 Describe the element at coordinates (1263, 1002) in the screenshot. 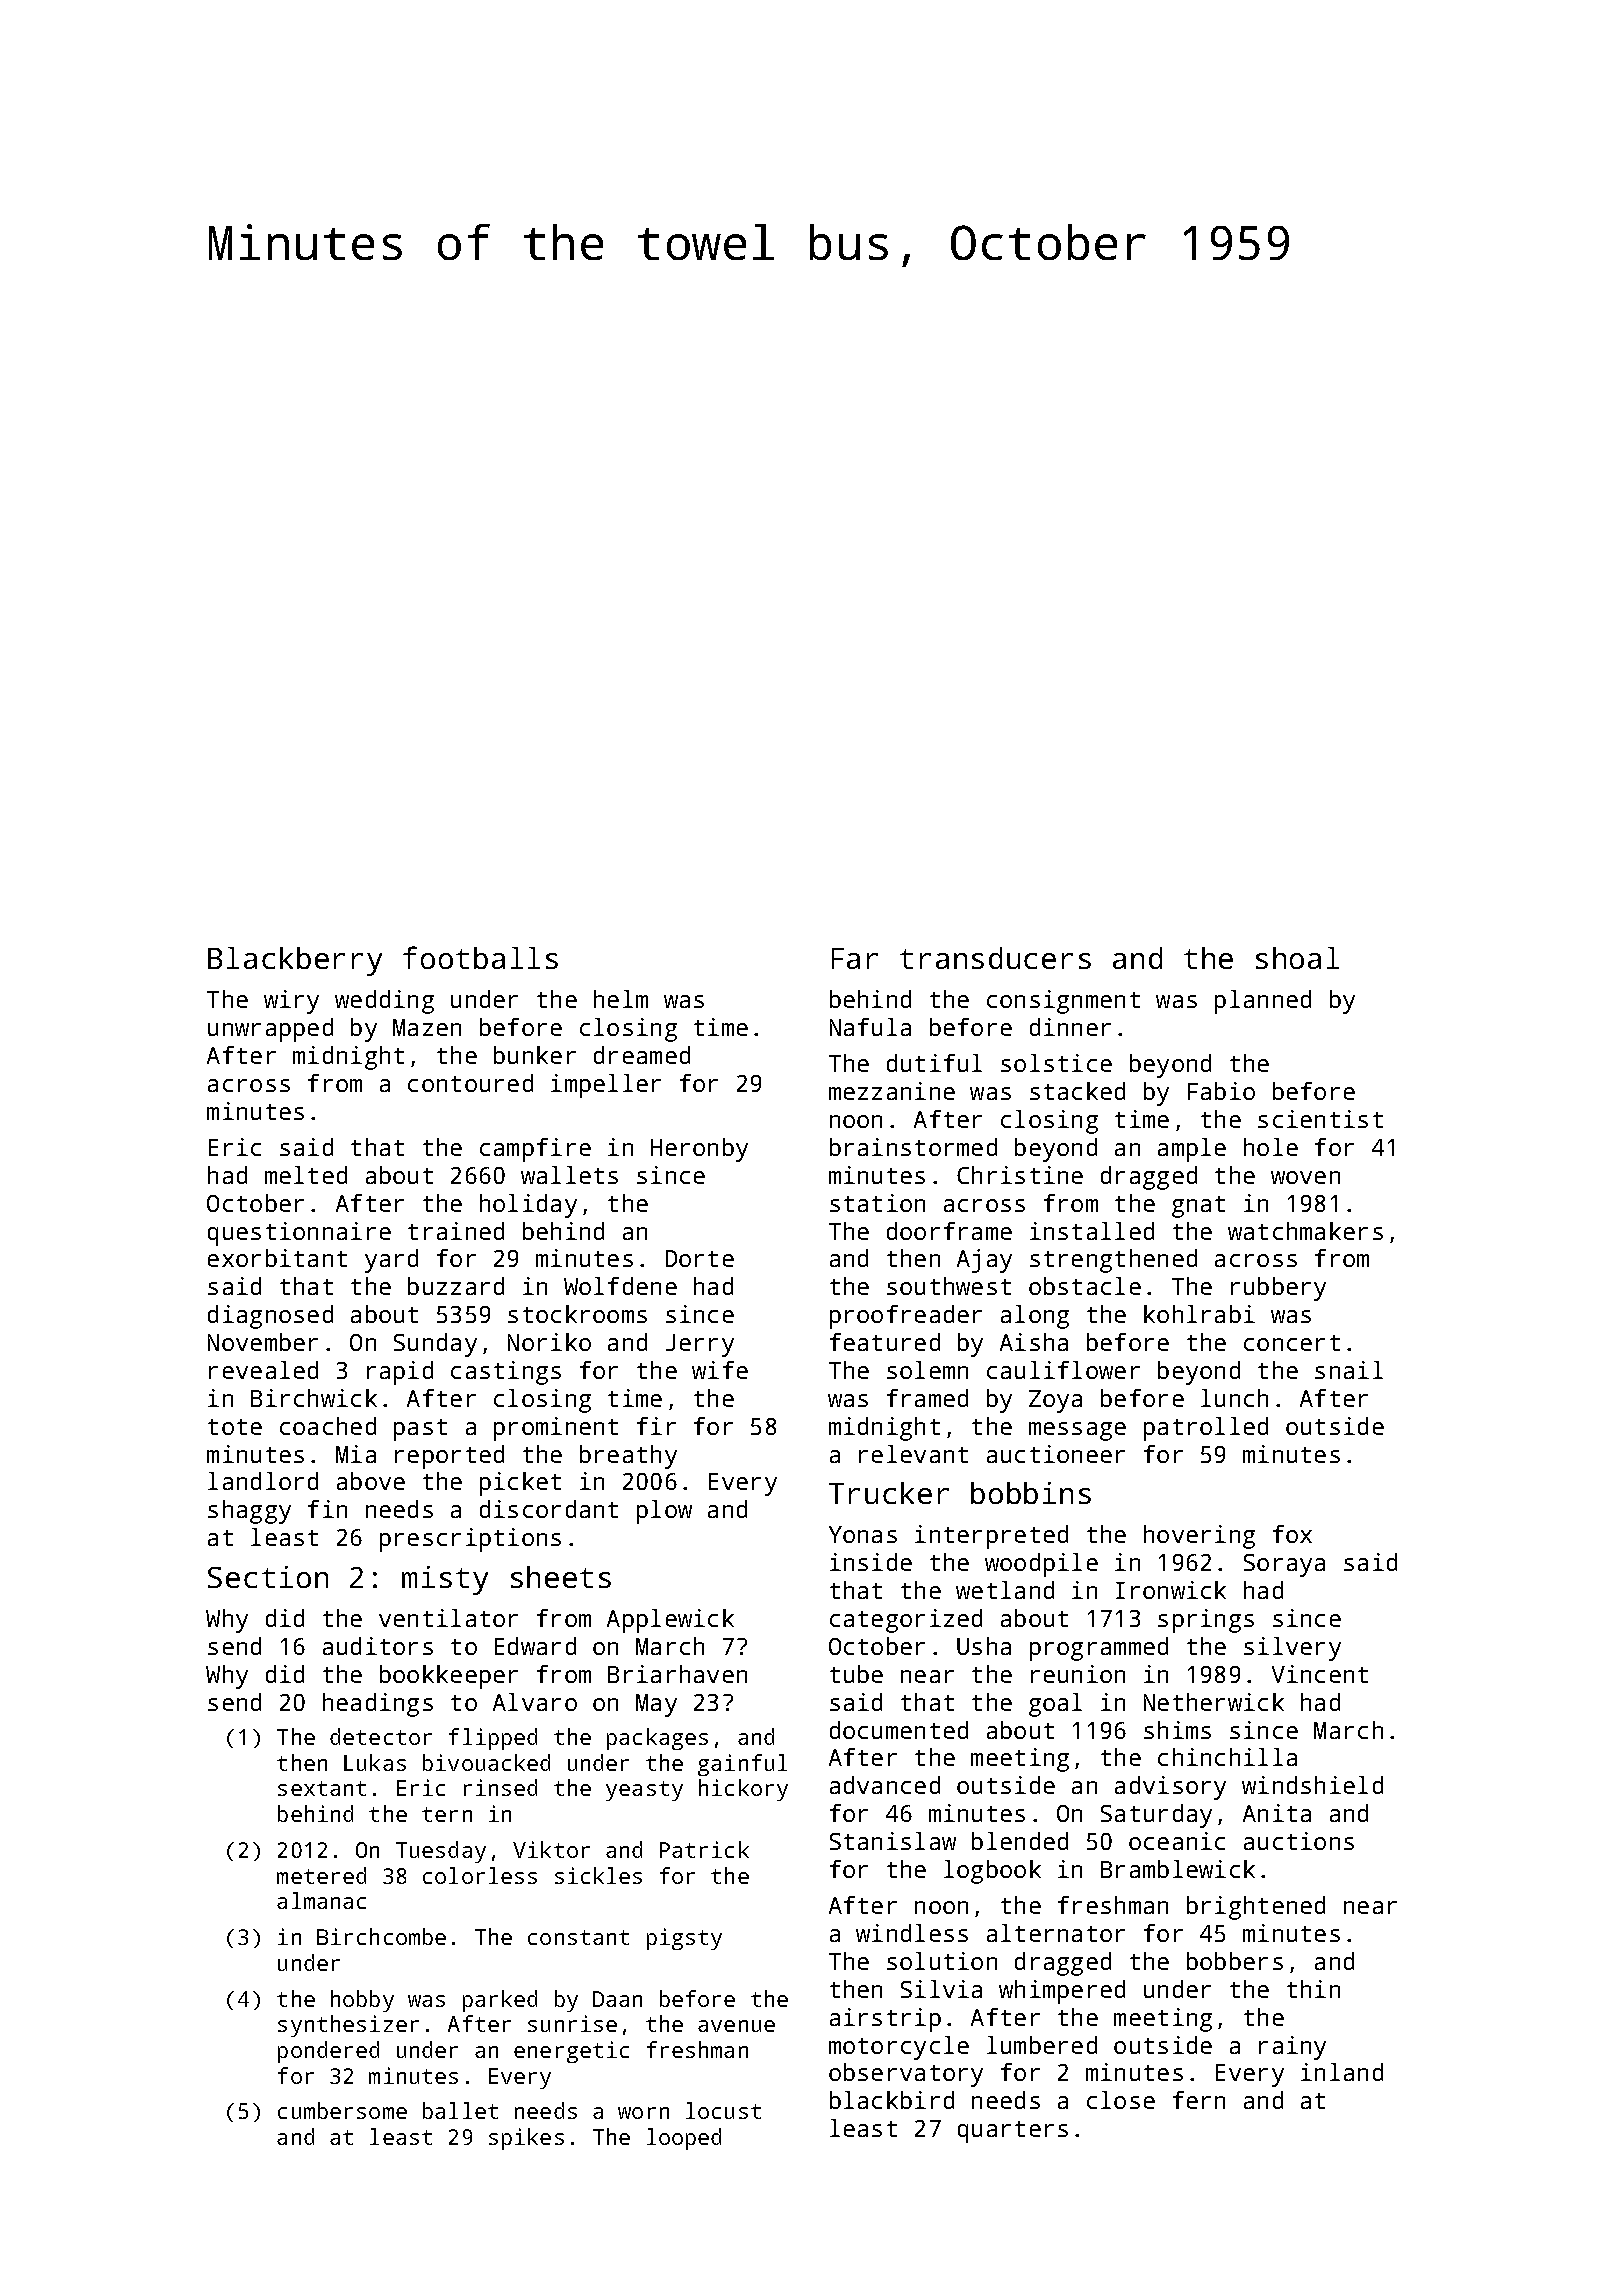

I see `planned` at that location.
